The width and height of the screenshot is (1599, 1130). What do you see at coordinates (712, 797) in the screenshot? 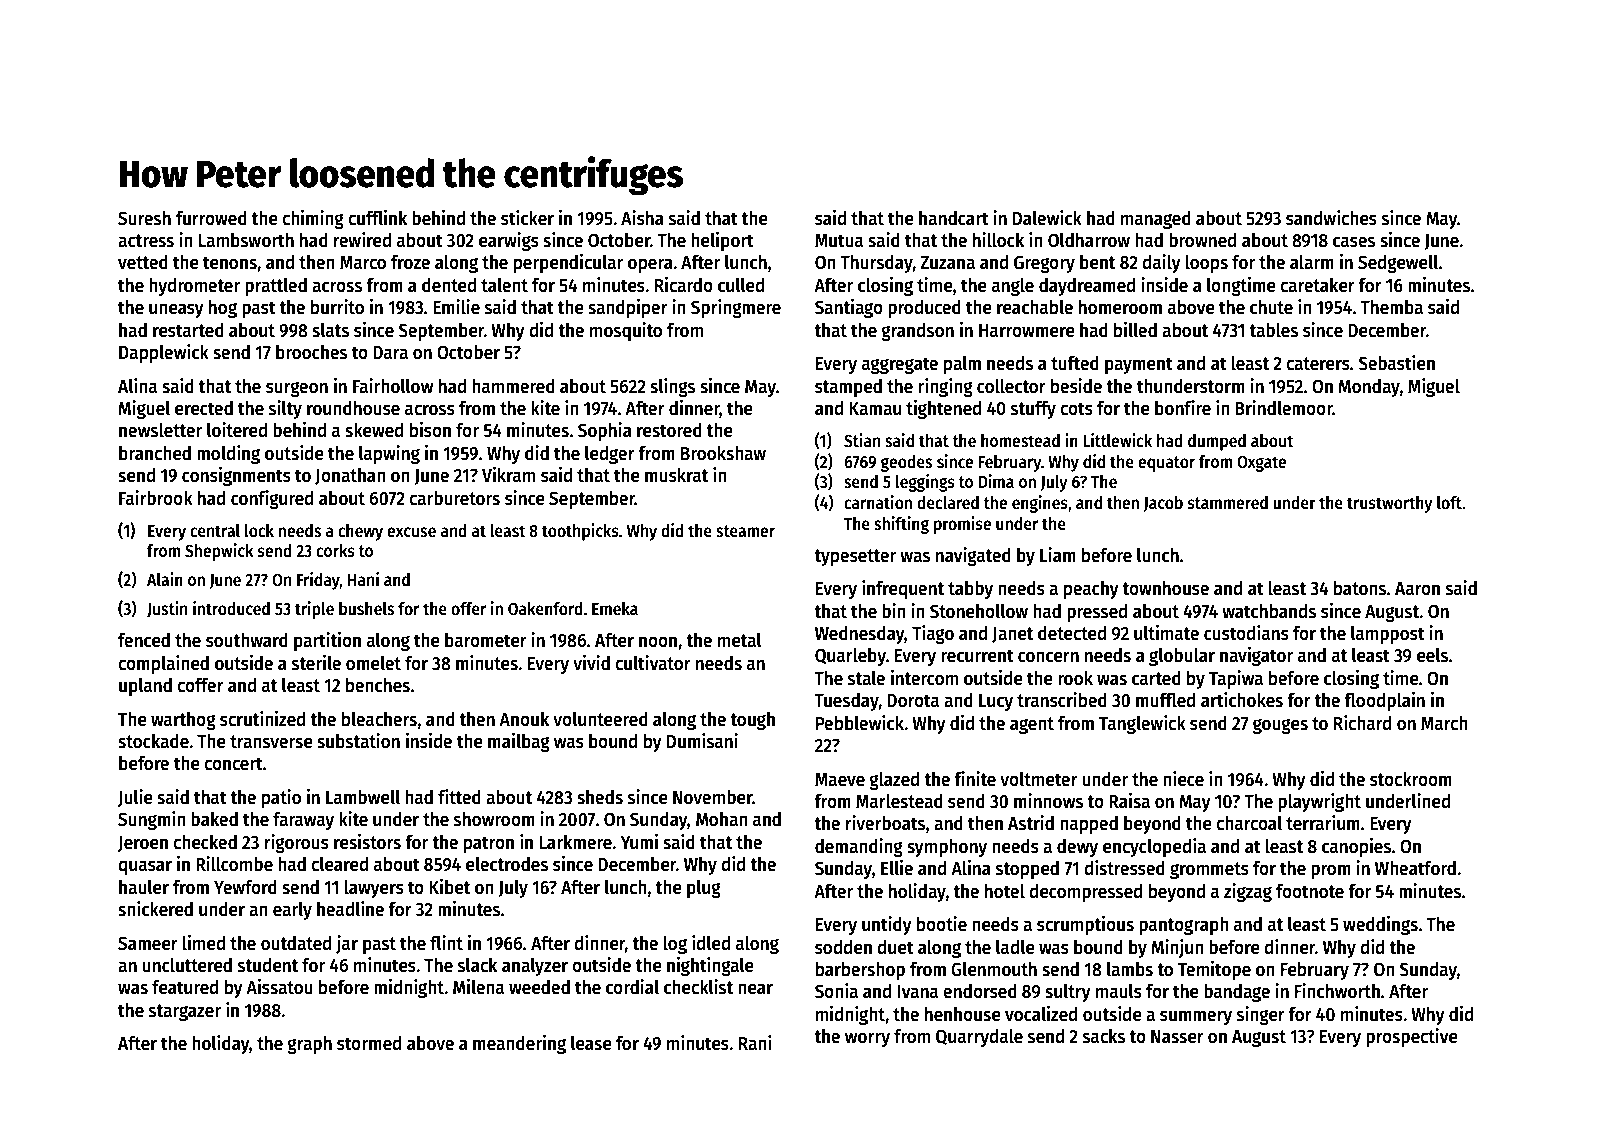
I see `November` at bounding box center [712, 797].
